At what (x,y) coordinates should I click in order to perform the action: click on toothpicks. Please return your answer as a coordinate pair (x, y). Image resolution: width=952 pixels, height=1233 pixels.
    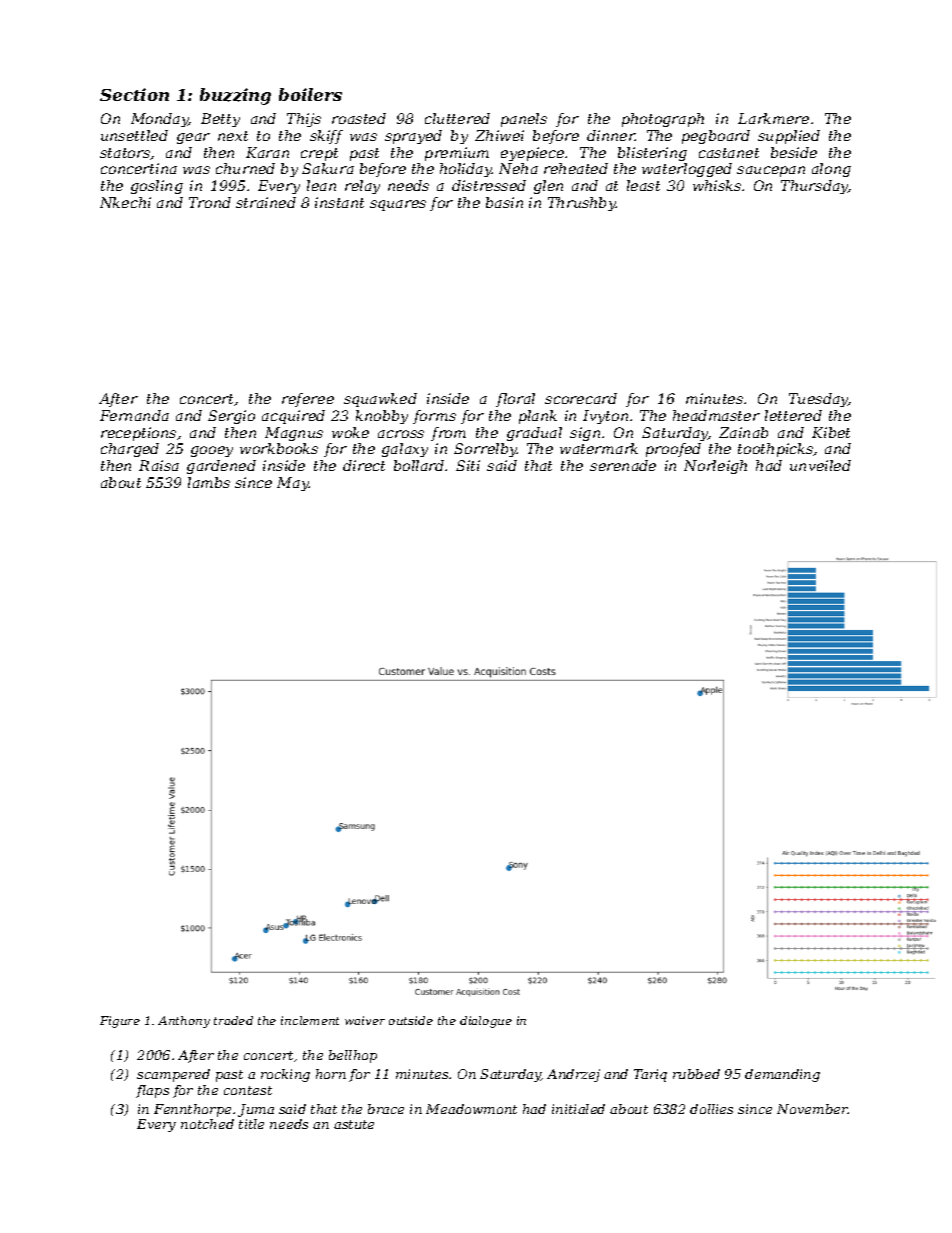
    Looking at the image, I should click on (776, 450).
